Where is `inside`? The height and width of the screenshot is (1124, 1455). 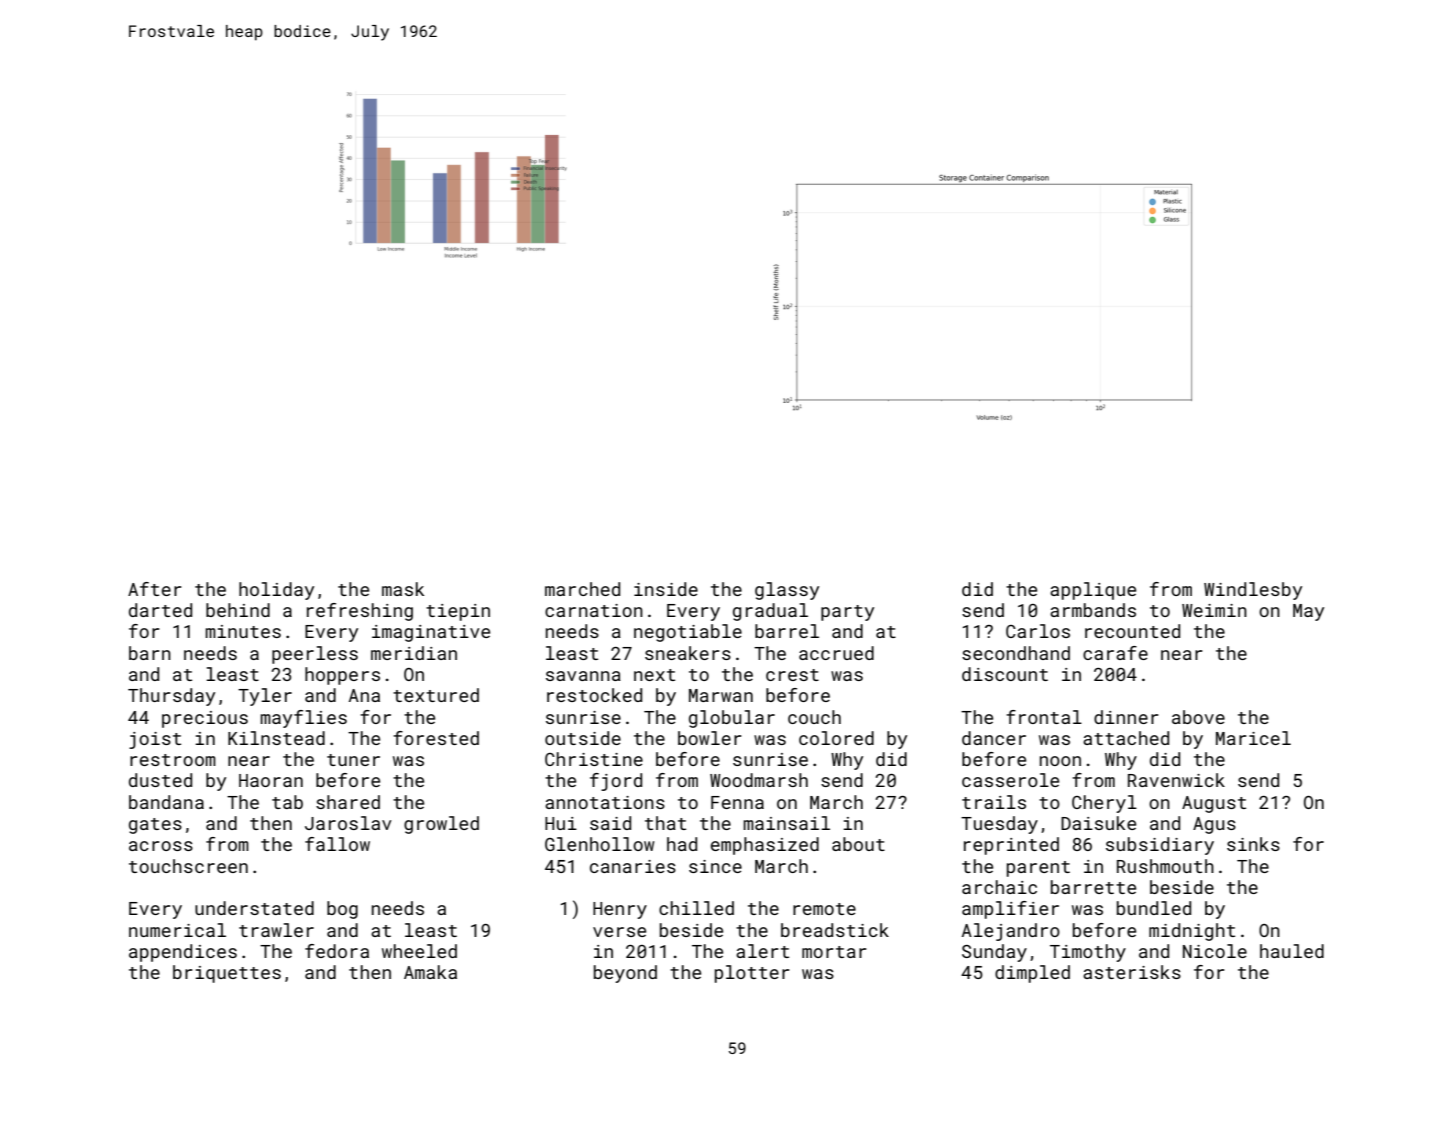
inside is located at coordinates (666, 589).
